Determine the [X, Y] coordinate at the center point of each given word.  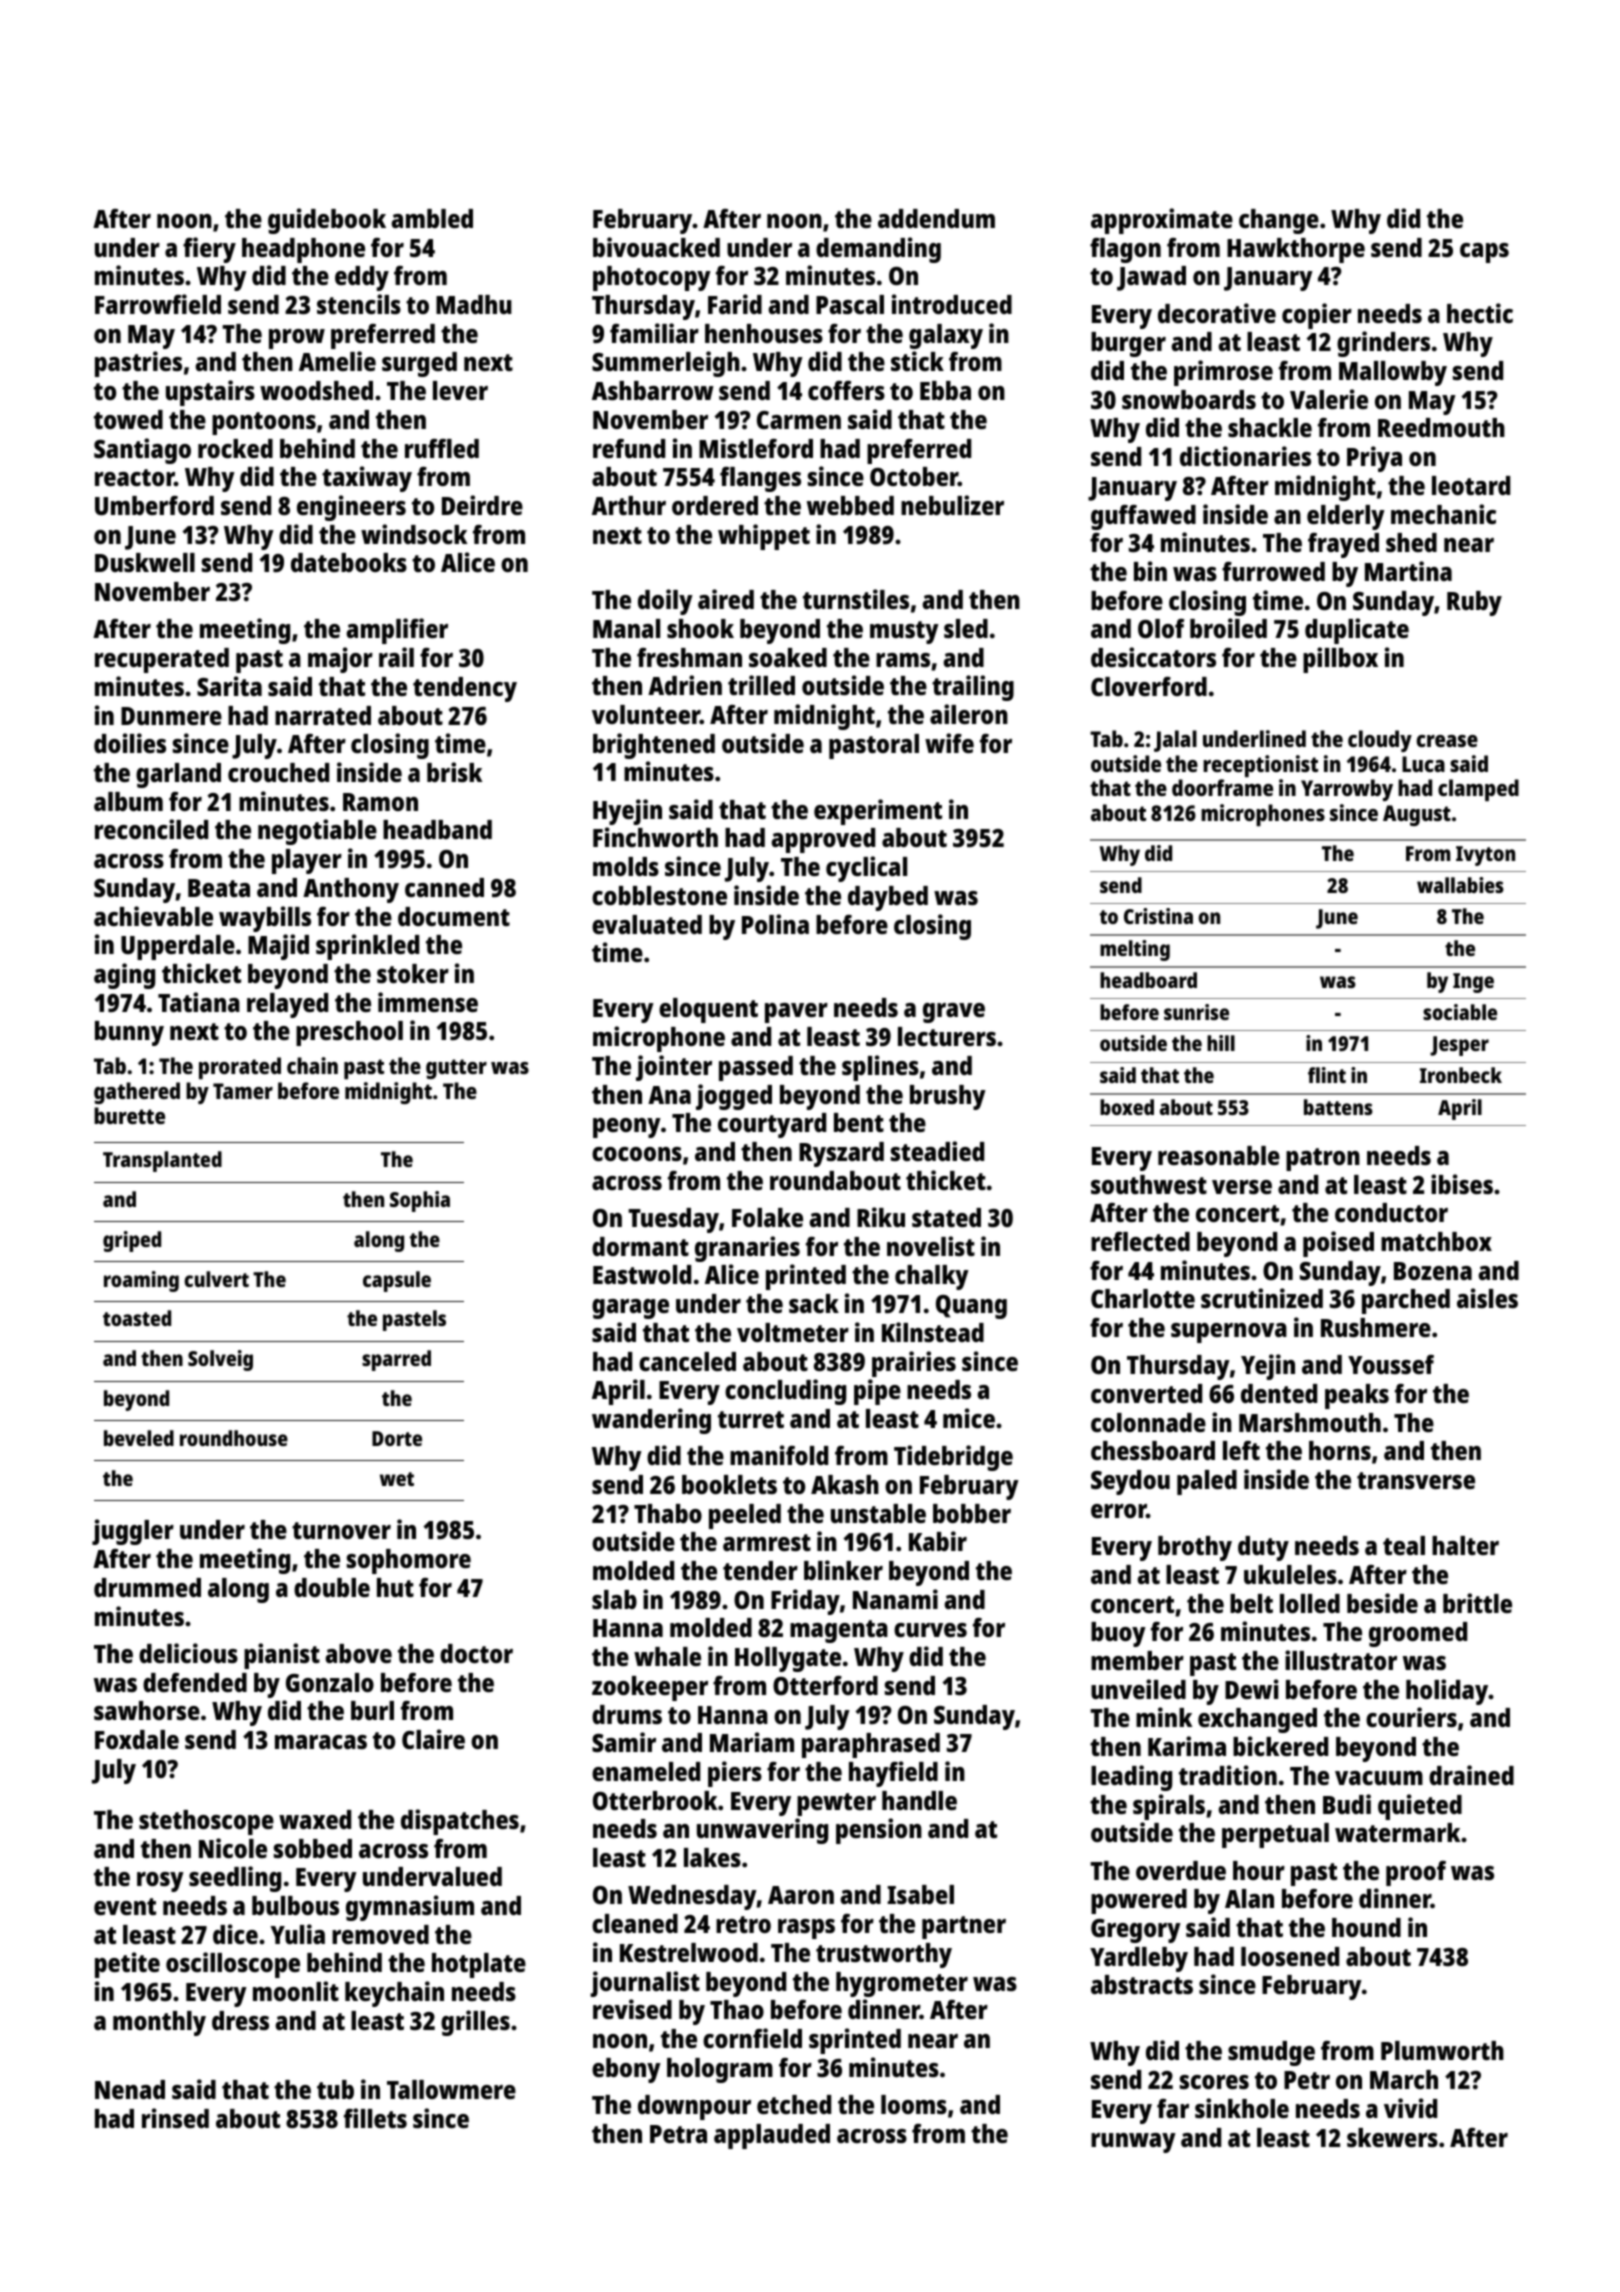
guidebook [327, 221]
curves [930, 1630]
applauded [772, 2136]
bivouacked [656, 247]
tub [335, 2089]
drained [1471, 1775]
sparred [396, 1360]
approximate [1162, 221]
